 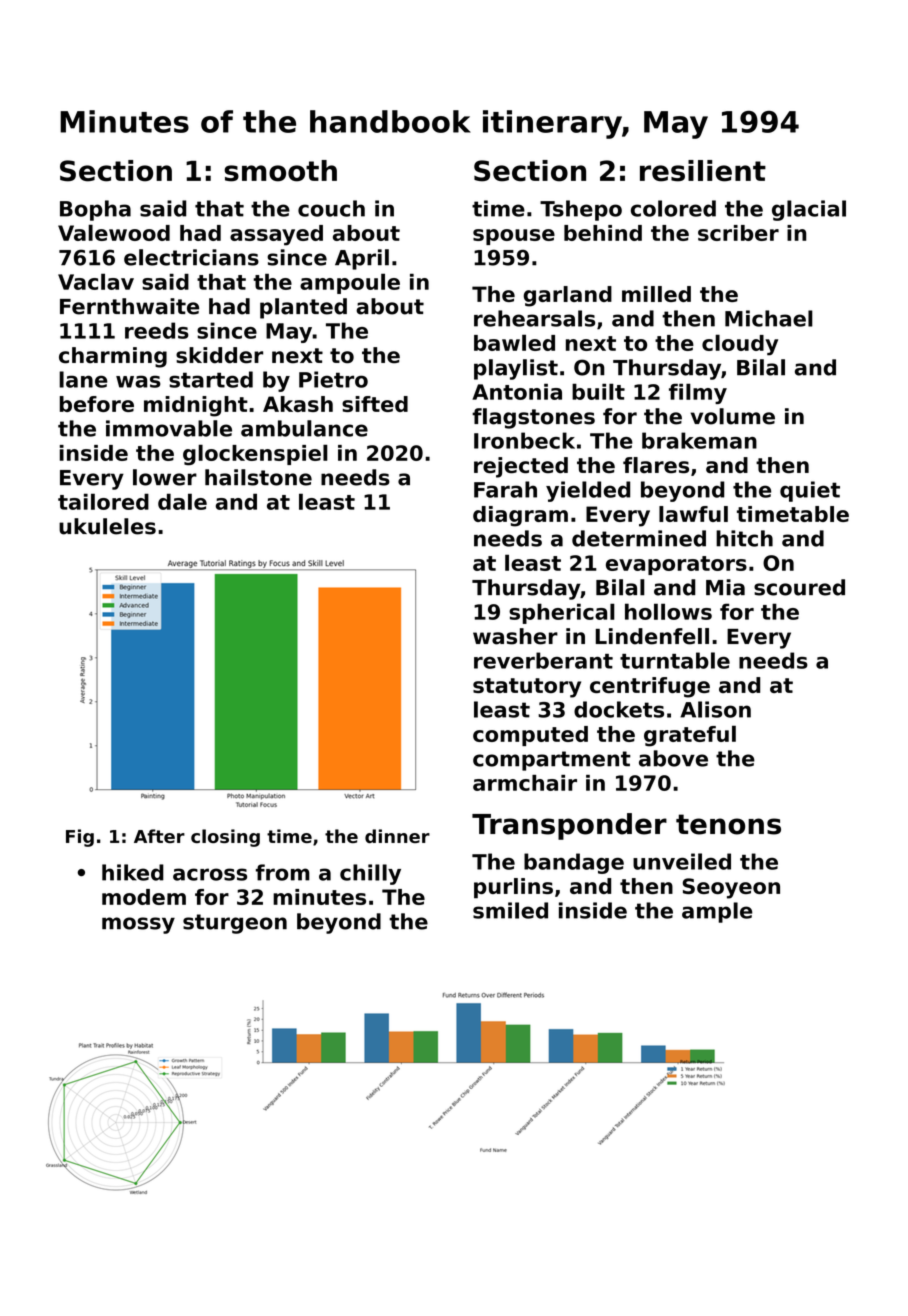 What do you see at coordinates (235, 924) in the image?
I see `sturgeon` at bounding box center [235, 924].
